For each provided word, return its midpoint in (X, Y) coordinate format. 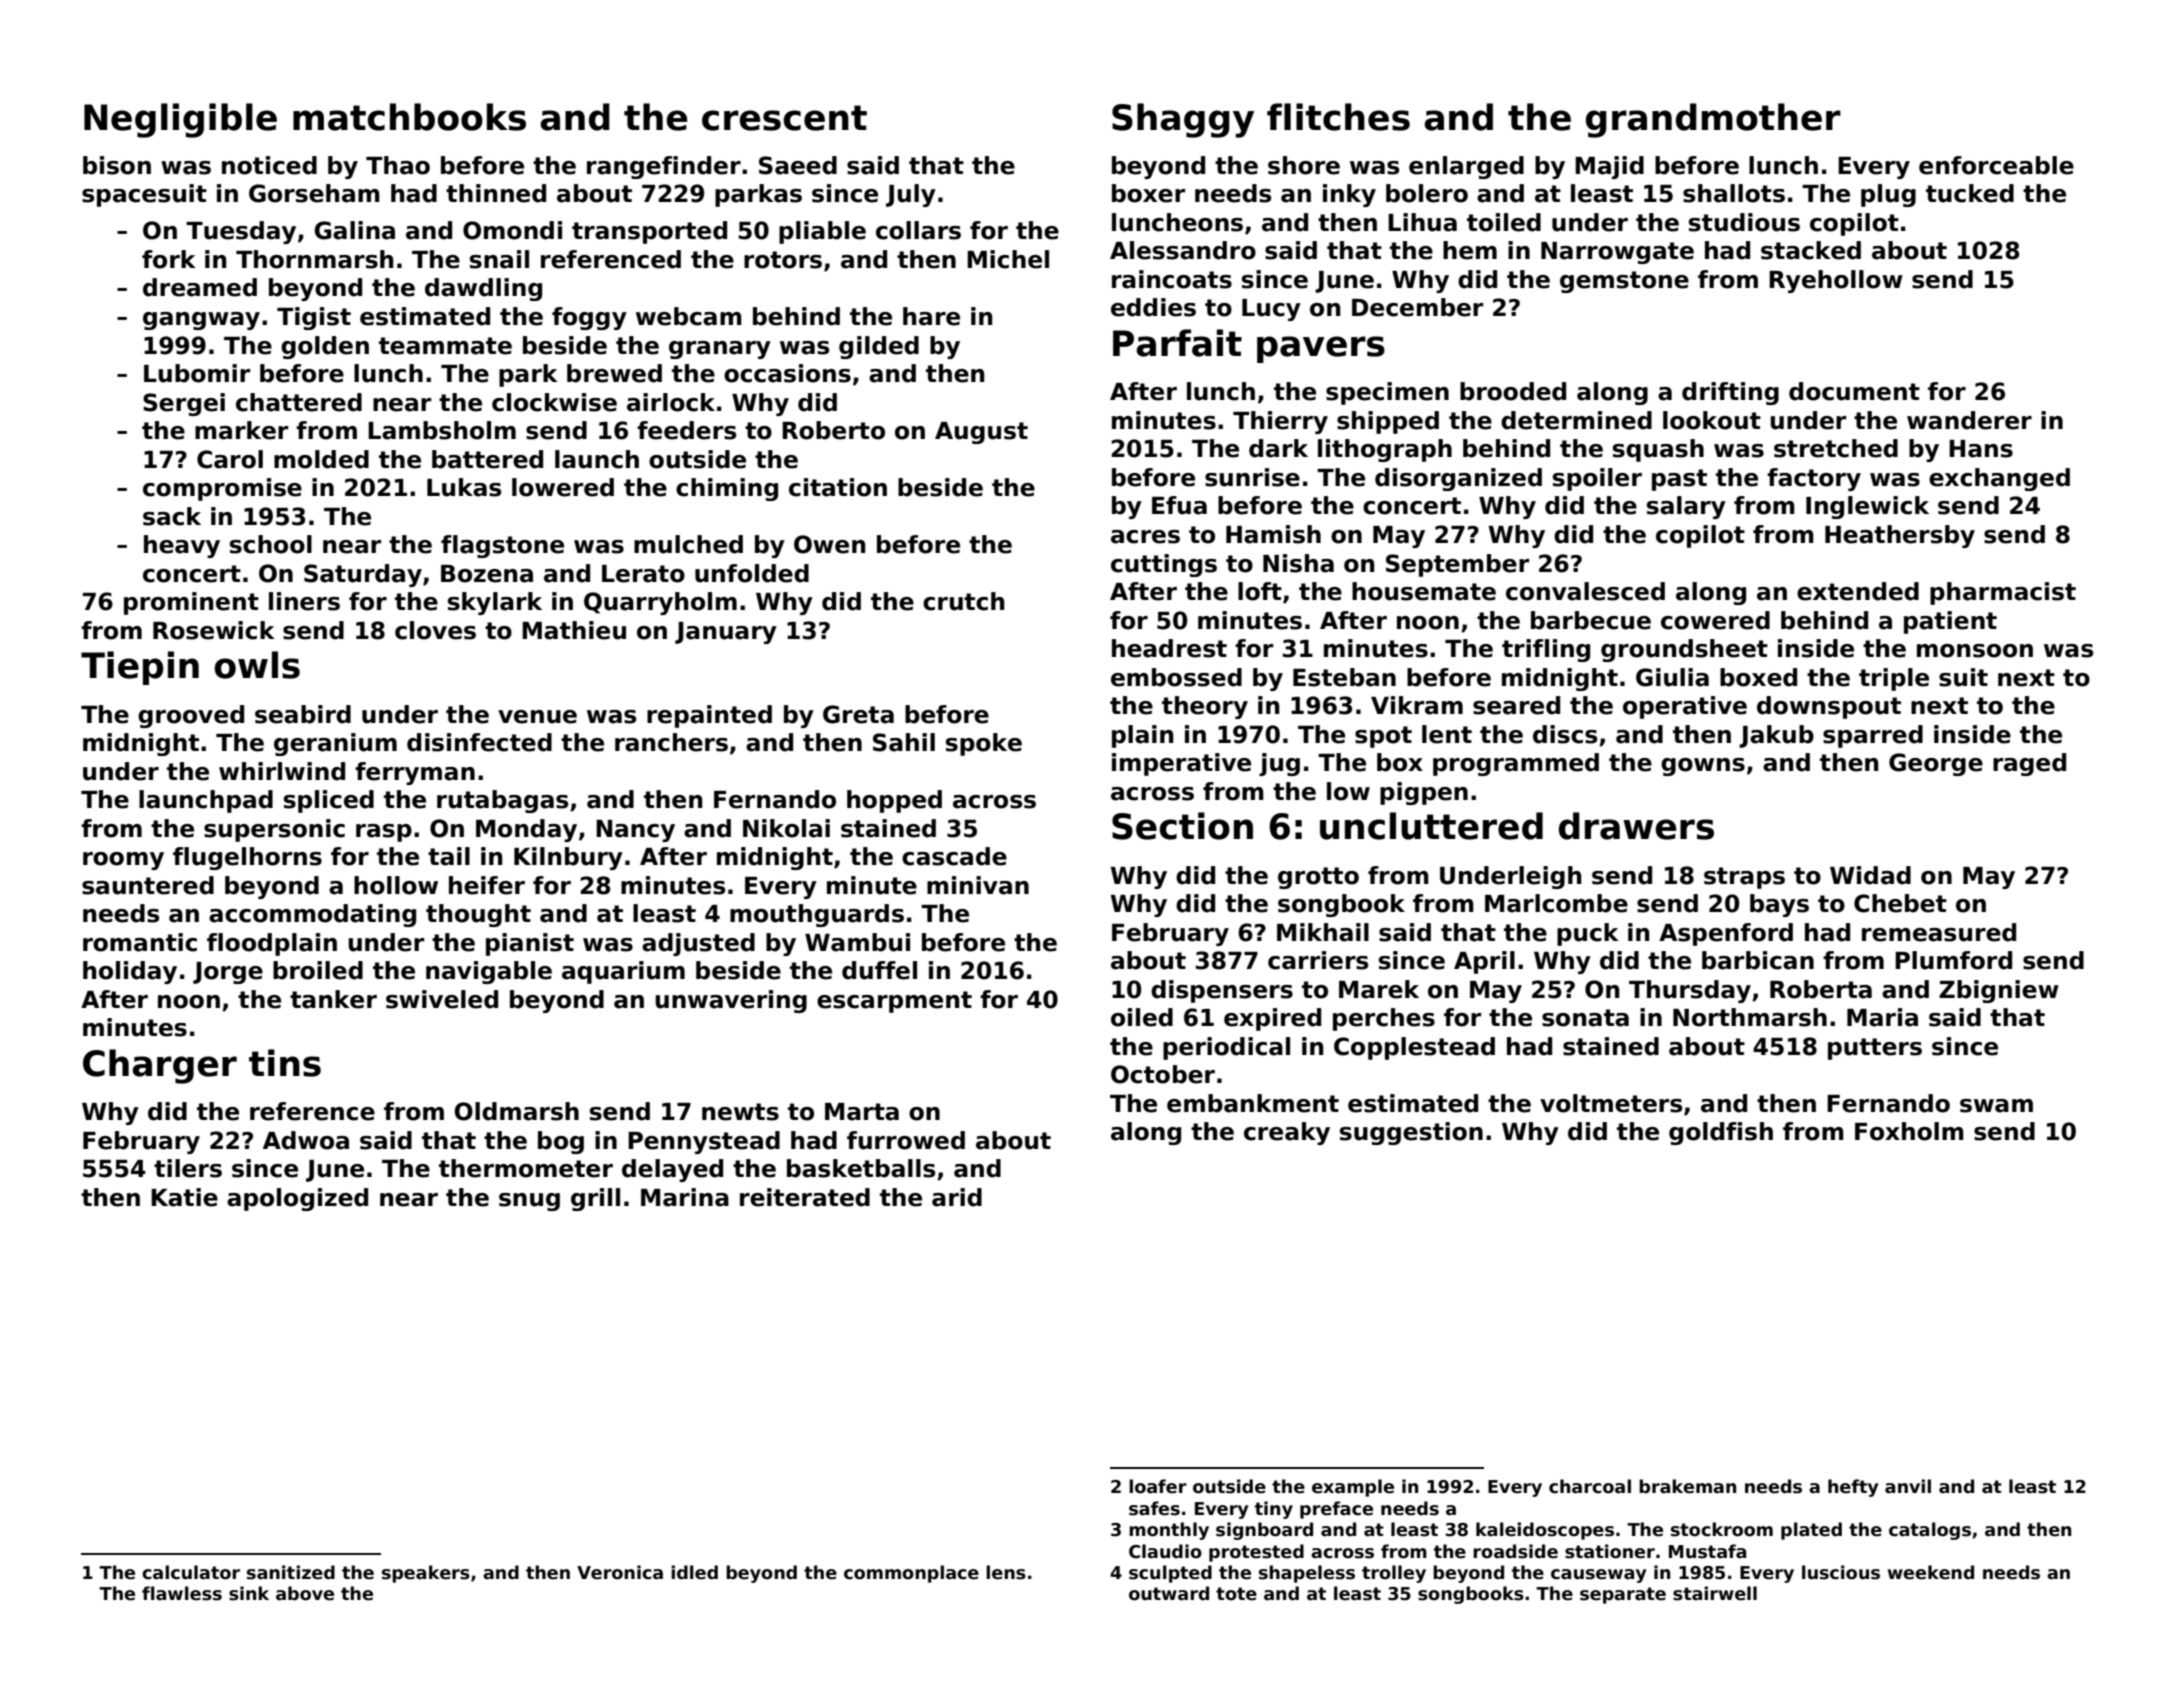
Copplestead (1414, 1048)
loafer (1158, 1486)
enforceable (1996, 165)
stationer (1610, 1551)
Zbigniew (1999, 991)
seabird (303, 714)
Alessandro (1183, 250)
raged (2029, 764)
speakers (426, 1574)
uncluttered (1431, 826)
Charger (160, 1066)
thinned (496, 193)
